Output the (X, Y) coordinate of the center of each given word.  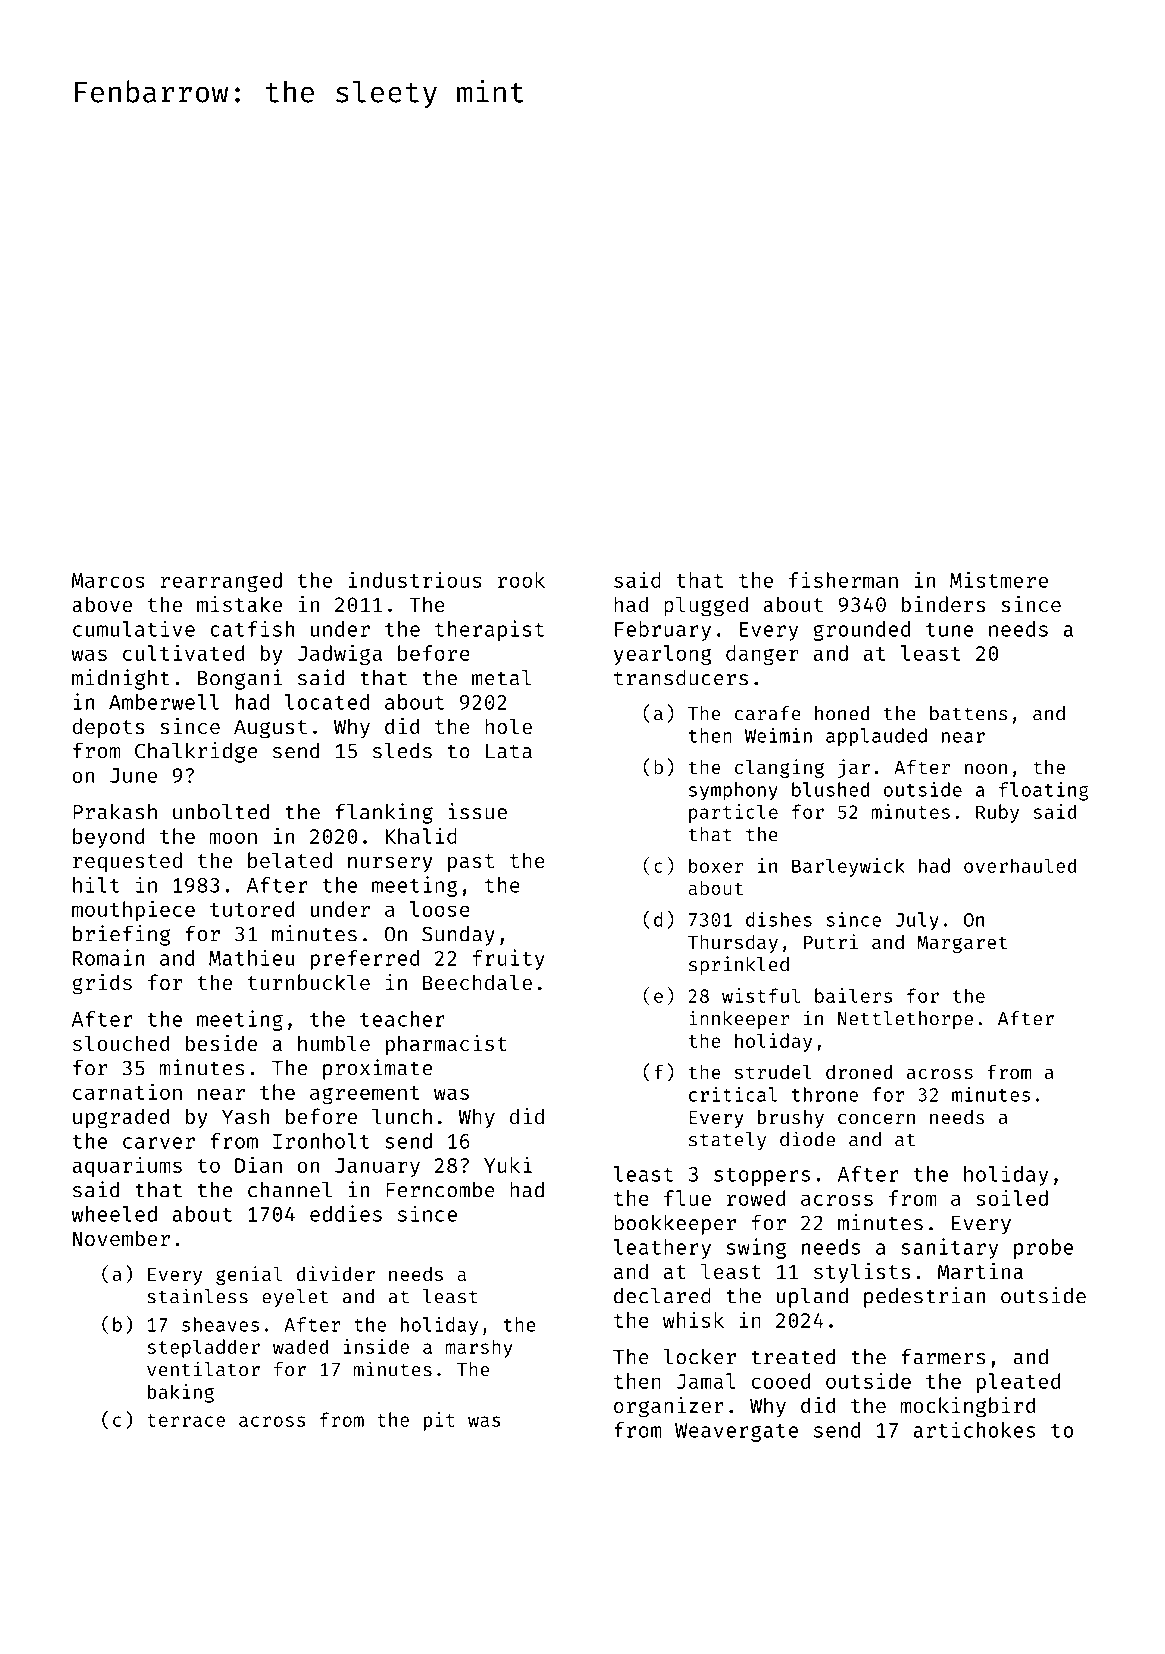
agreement (364, 1095)
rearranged (221, 582)
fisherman (843, 580)
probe (1043, 1249)
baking (181, 1393)
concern (876, 1118)
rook (521, 580)
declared (662, 1295)
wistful (761, 995)
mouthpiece (133, 910)
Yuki (508, 1164)
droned (859, 1071)
